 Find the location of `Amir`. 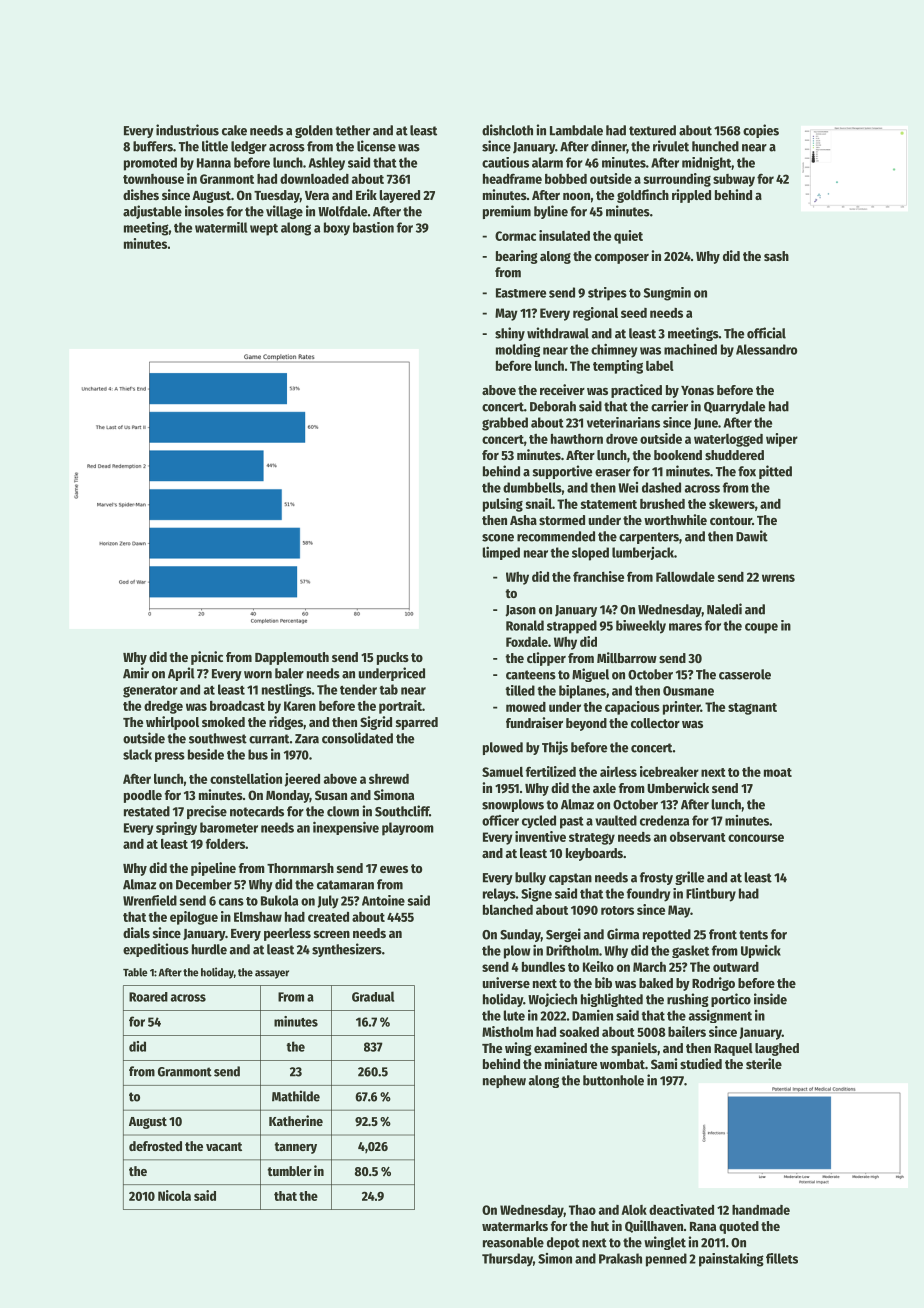

Amir is located at coordinates (136, 673).
